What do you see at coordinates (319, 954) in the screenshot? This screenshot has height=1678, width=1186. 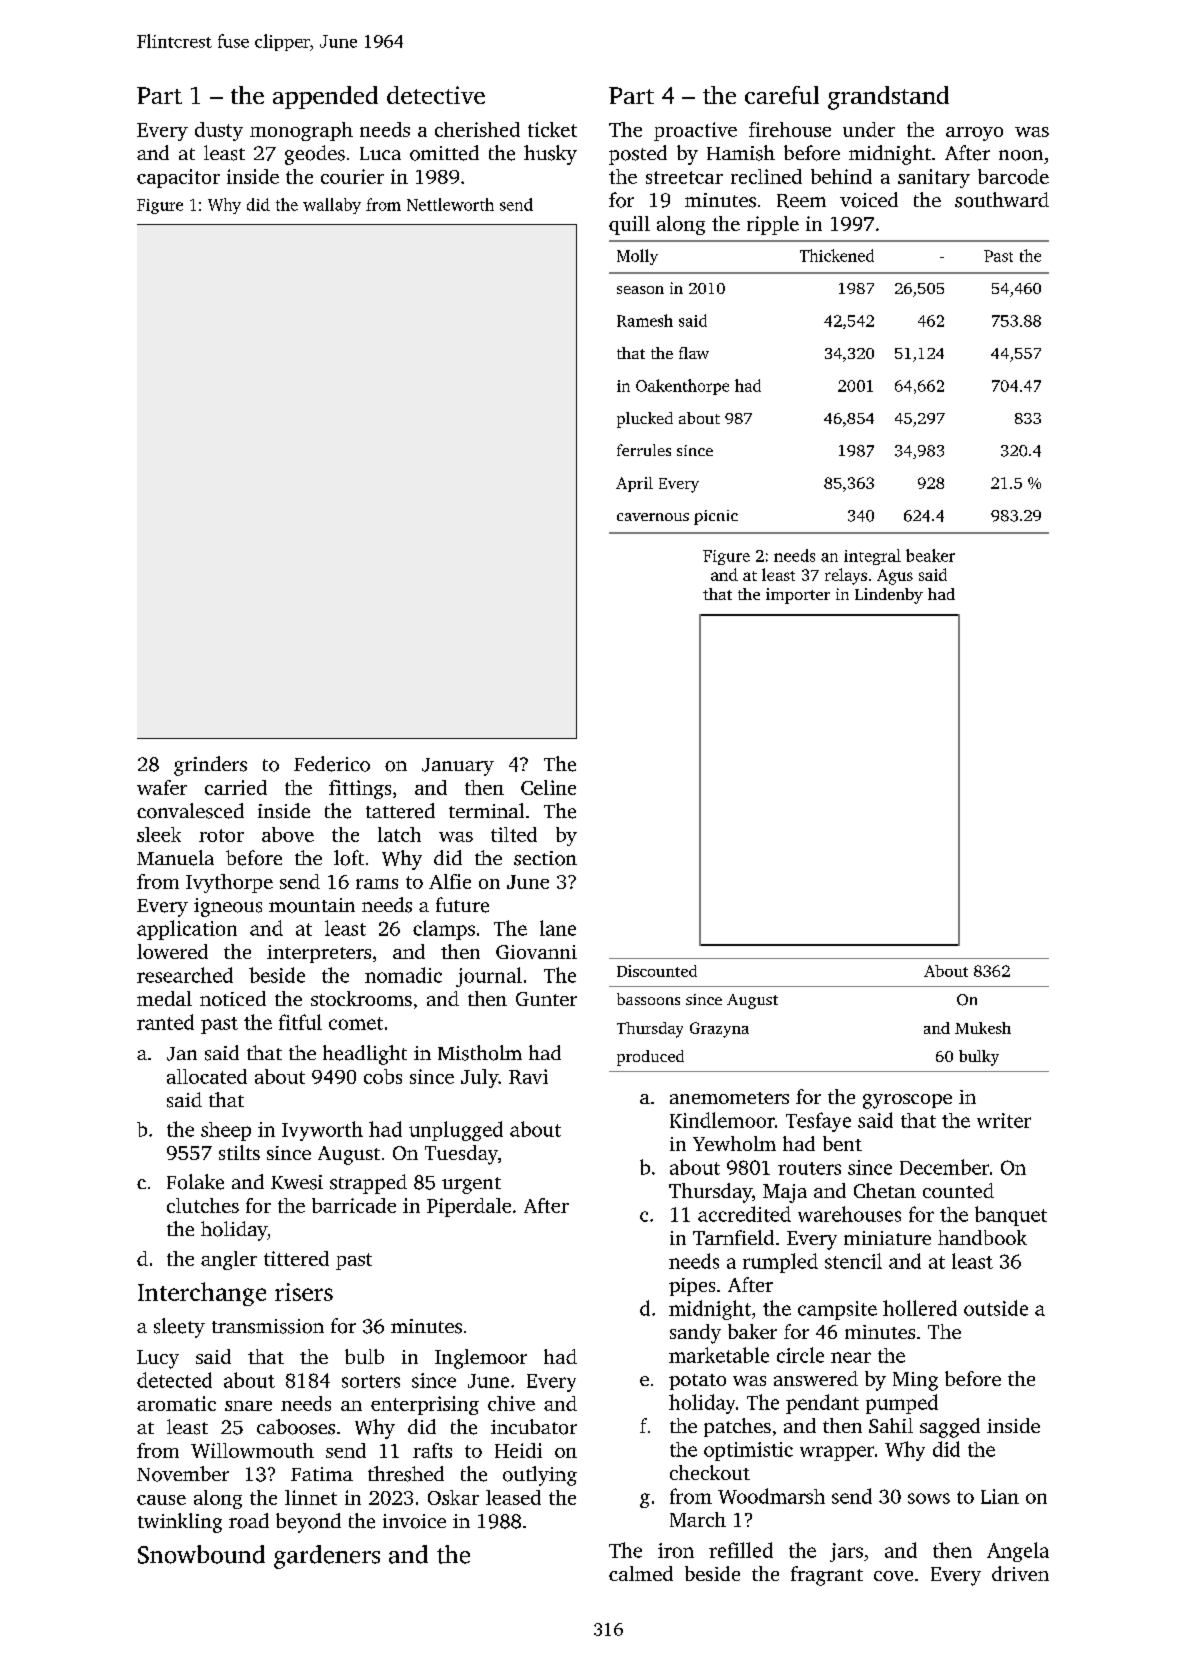 I see `interpreters` at bounding box center [319, 954].
